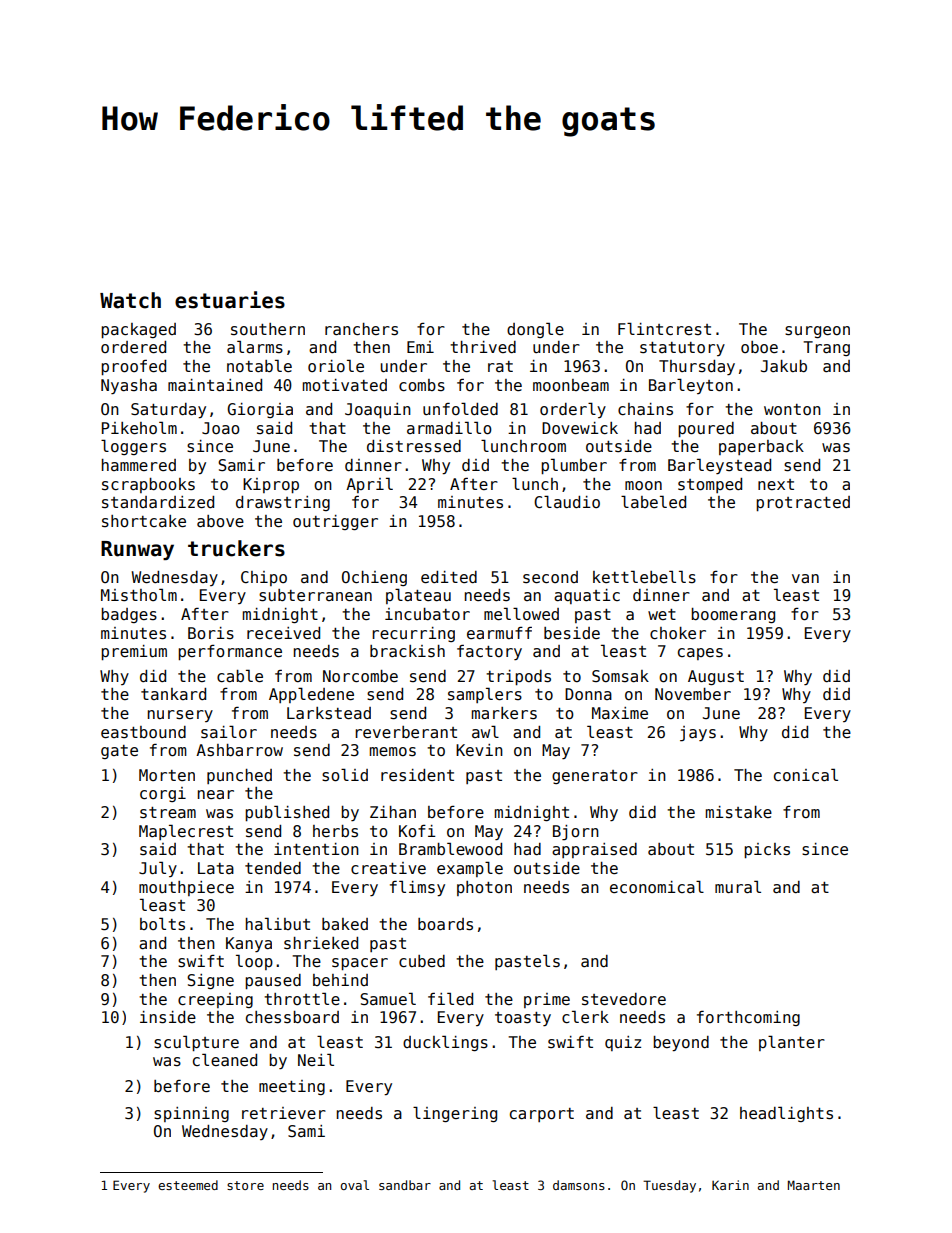 The height and width of the image is (1233, 952). Describe the element at coordinates (450, 849) in the image. I see `Bramblewood` at that location.
